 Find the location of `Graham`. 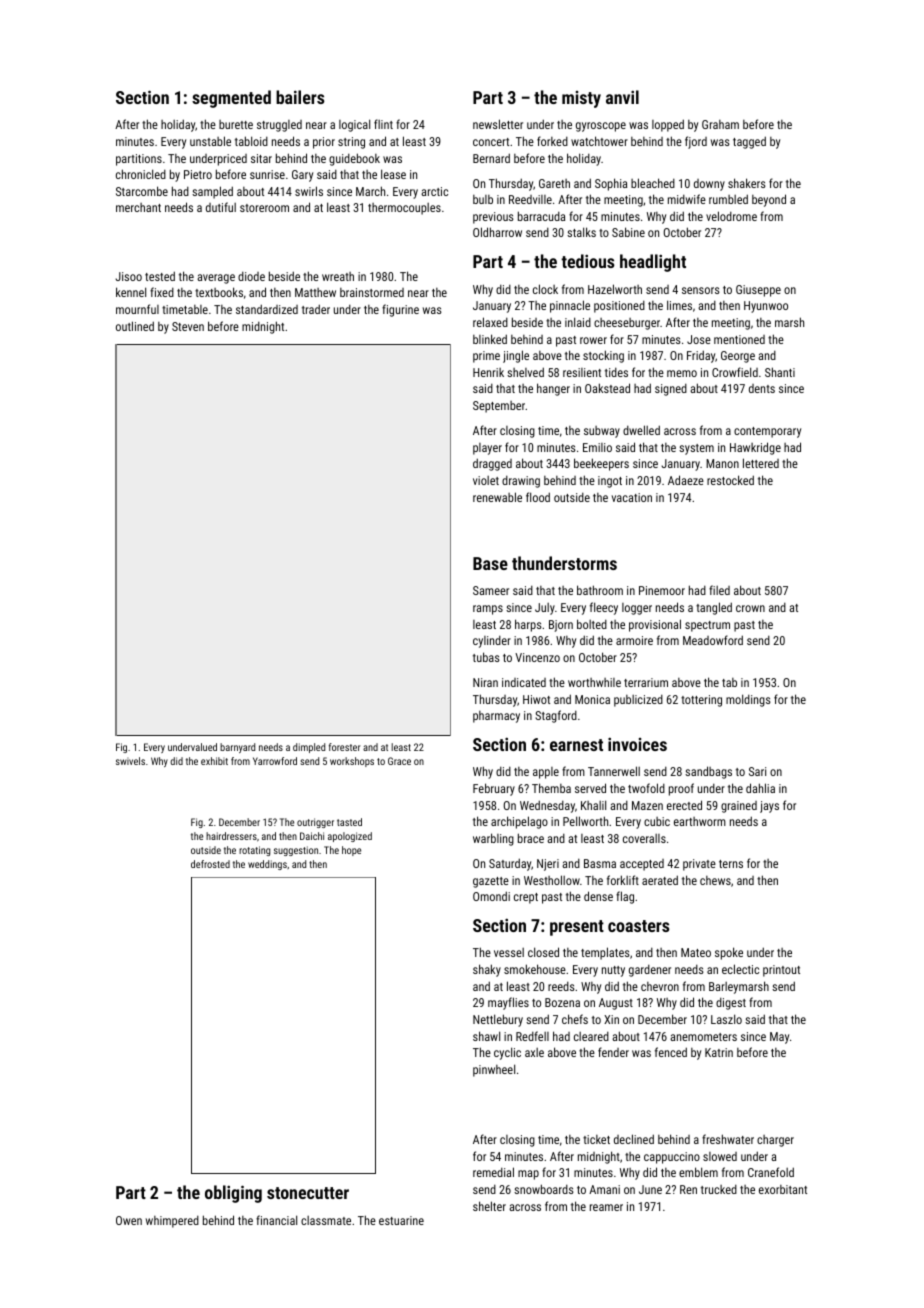

Graham is located at coordinates (720, 124).
